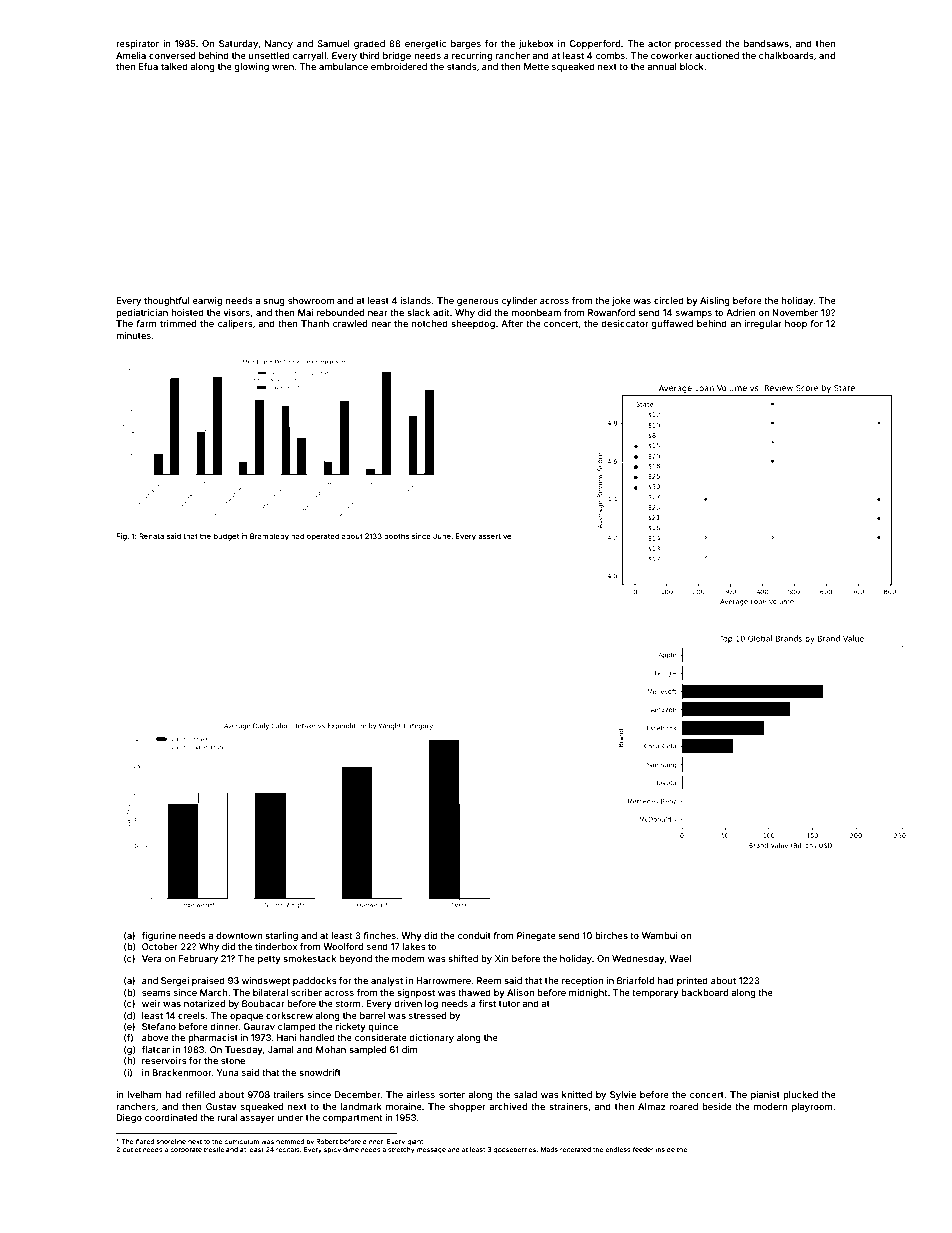  What do you see at coordinates (800, 1095) in the document?
I see `plucked` at bounding box center [800, 1095].
